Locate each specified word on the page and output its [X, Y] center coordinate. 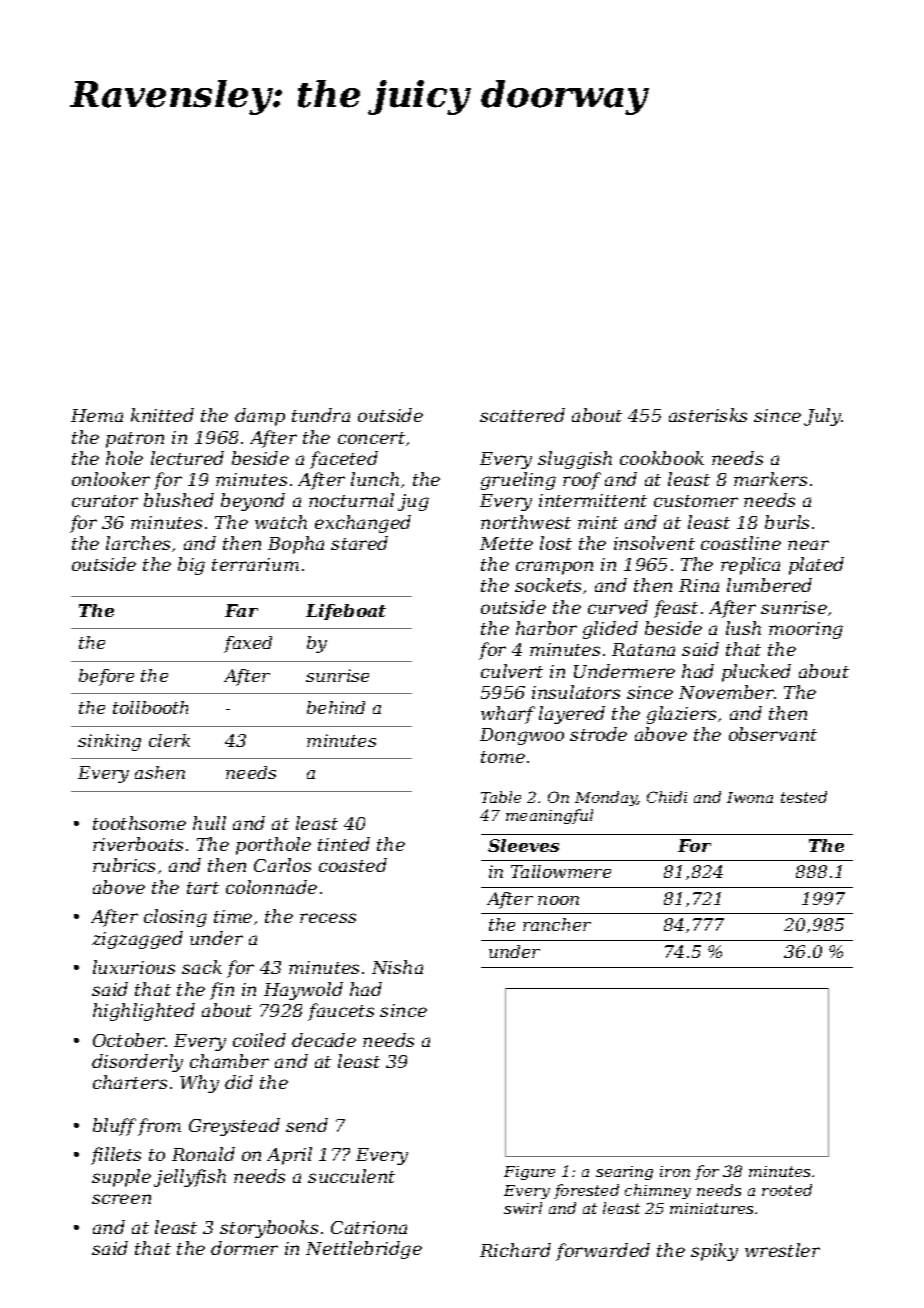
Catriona [369, 1227]
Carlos [282, 865]
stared [359, 543]
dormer [244, 1248]
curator [105, 501]
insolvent [654, 543]
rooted [787, 1190]
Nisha [397, 967]
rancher [557, 924]
